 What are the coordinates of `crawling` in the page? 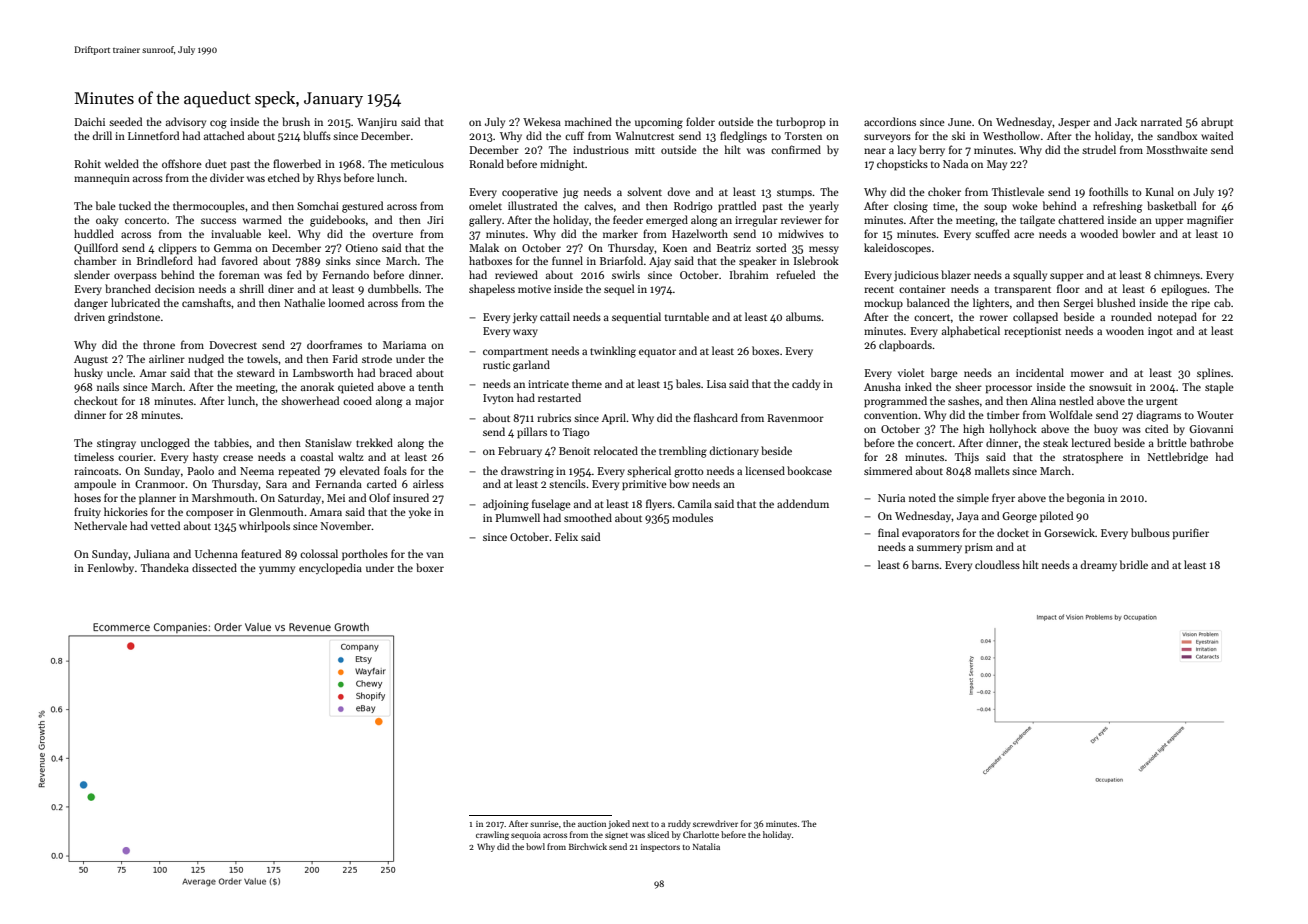 It's located at (492, 835).
